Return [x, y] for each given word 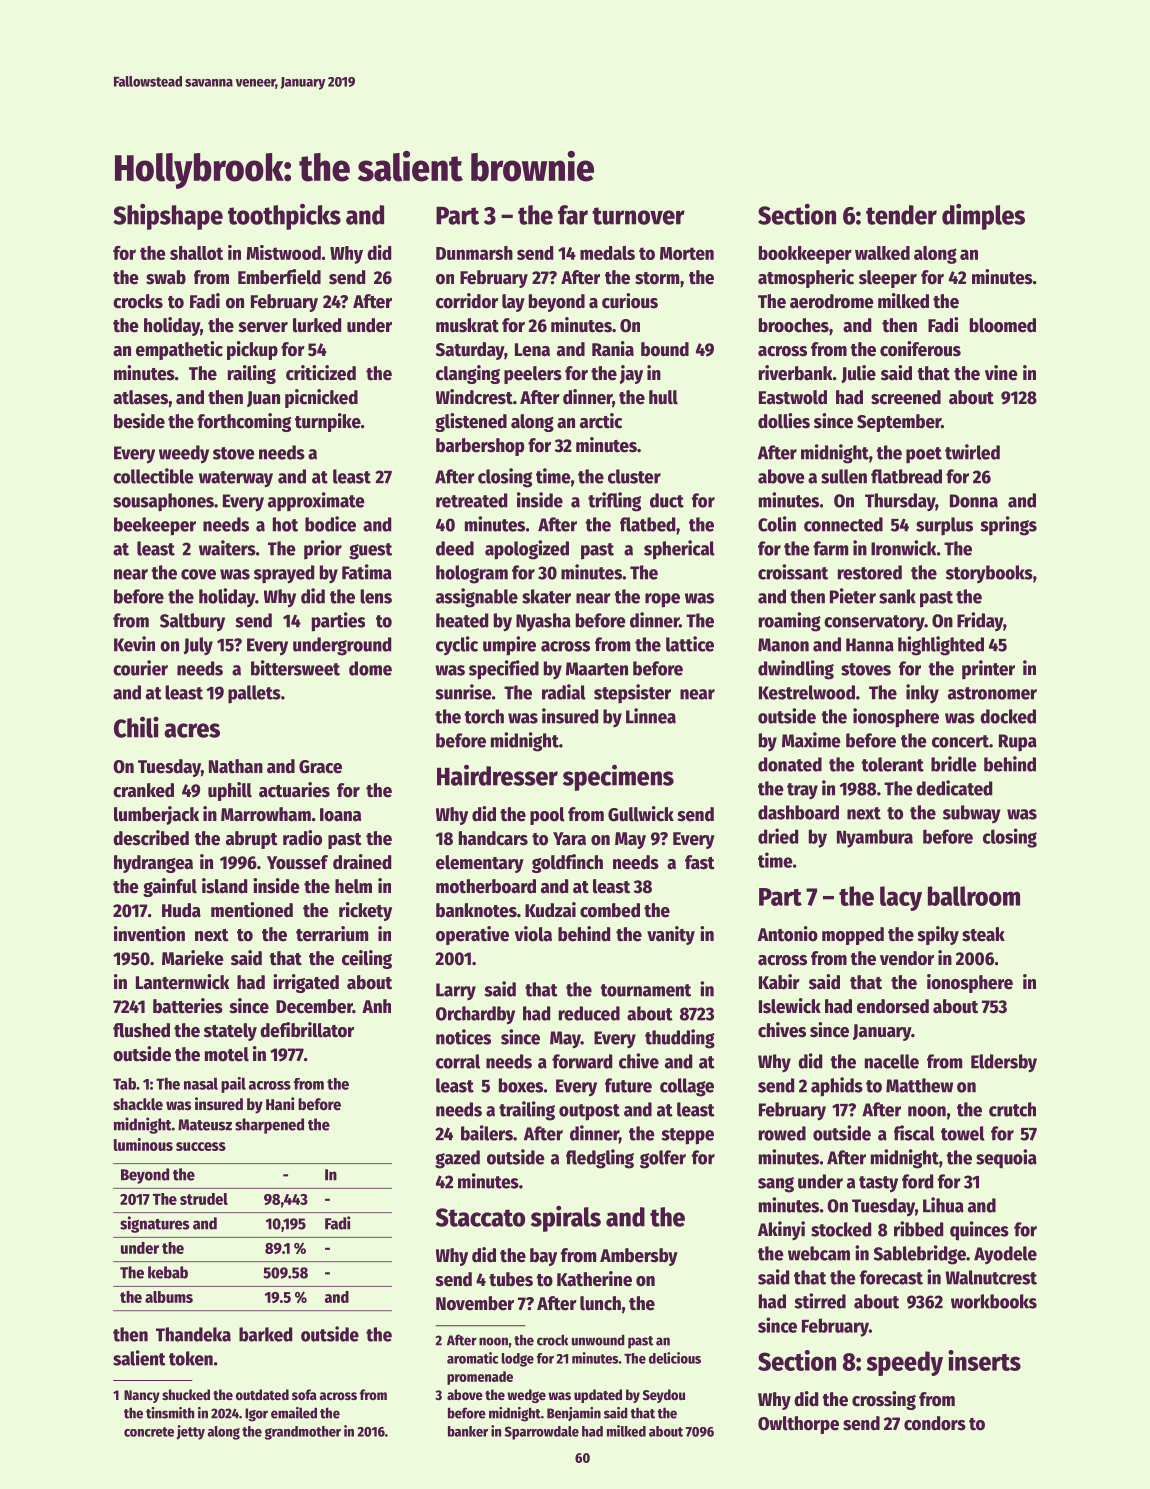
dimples [983, 217]
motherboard [486, 886]
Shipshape [168, 217]
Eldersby [1004, 1063]
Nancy [142, 1396]
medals [607, 253]
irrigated [306, 983]
